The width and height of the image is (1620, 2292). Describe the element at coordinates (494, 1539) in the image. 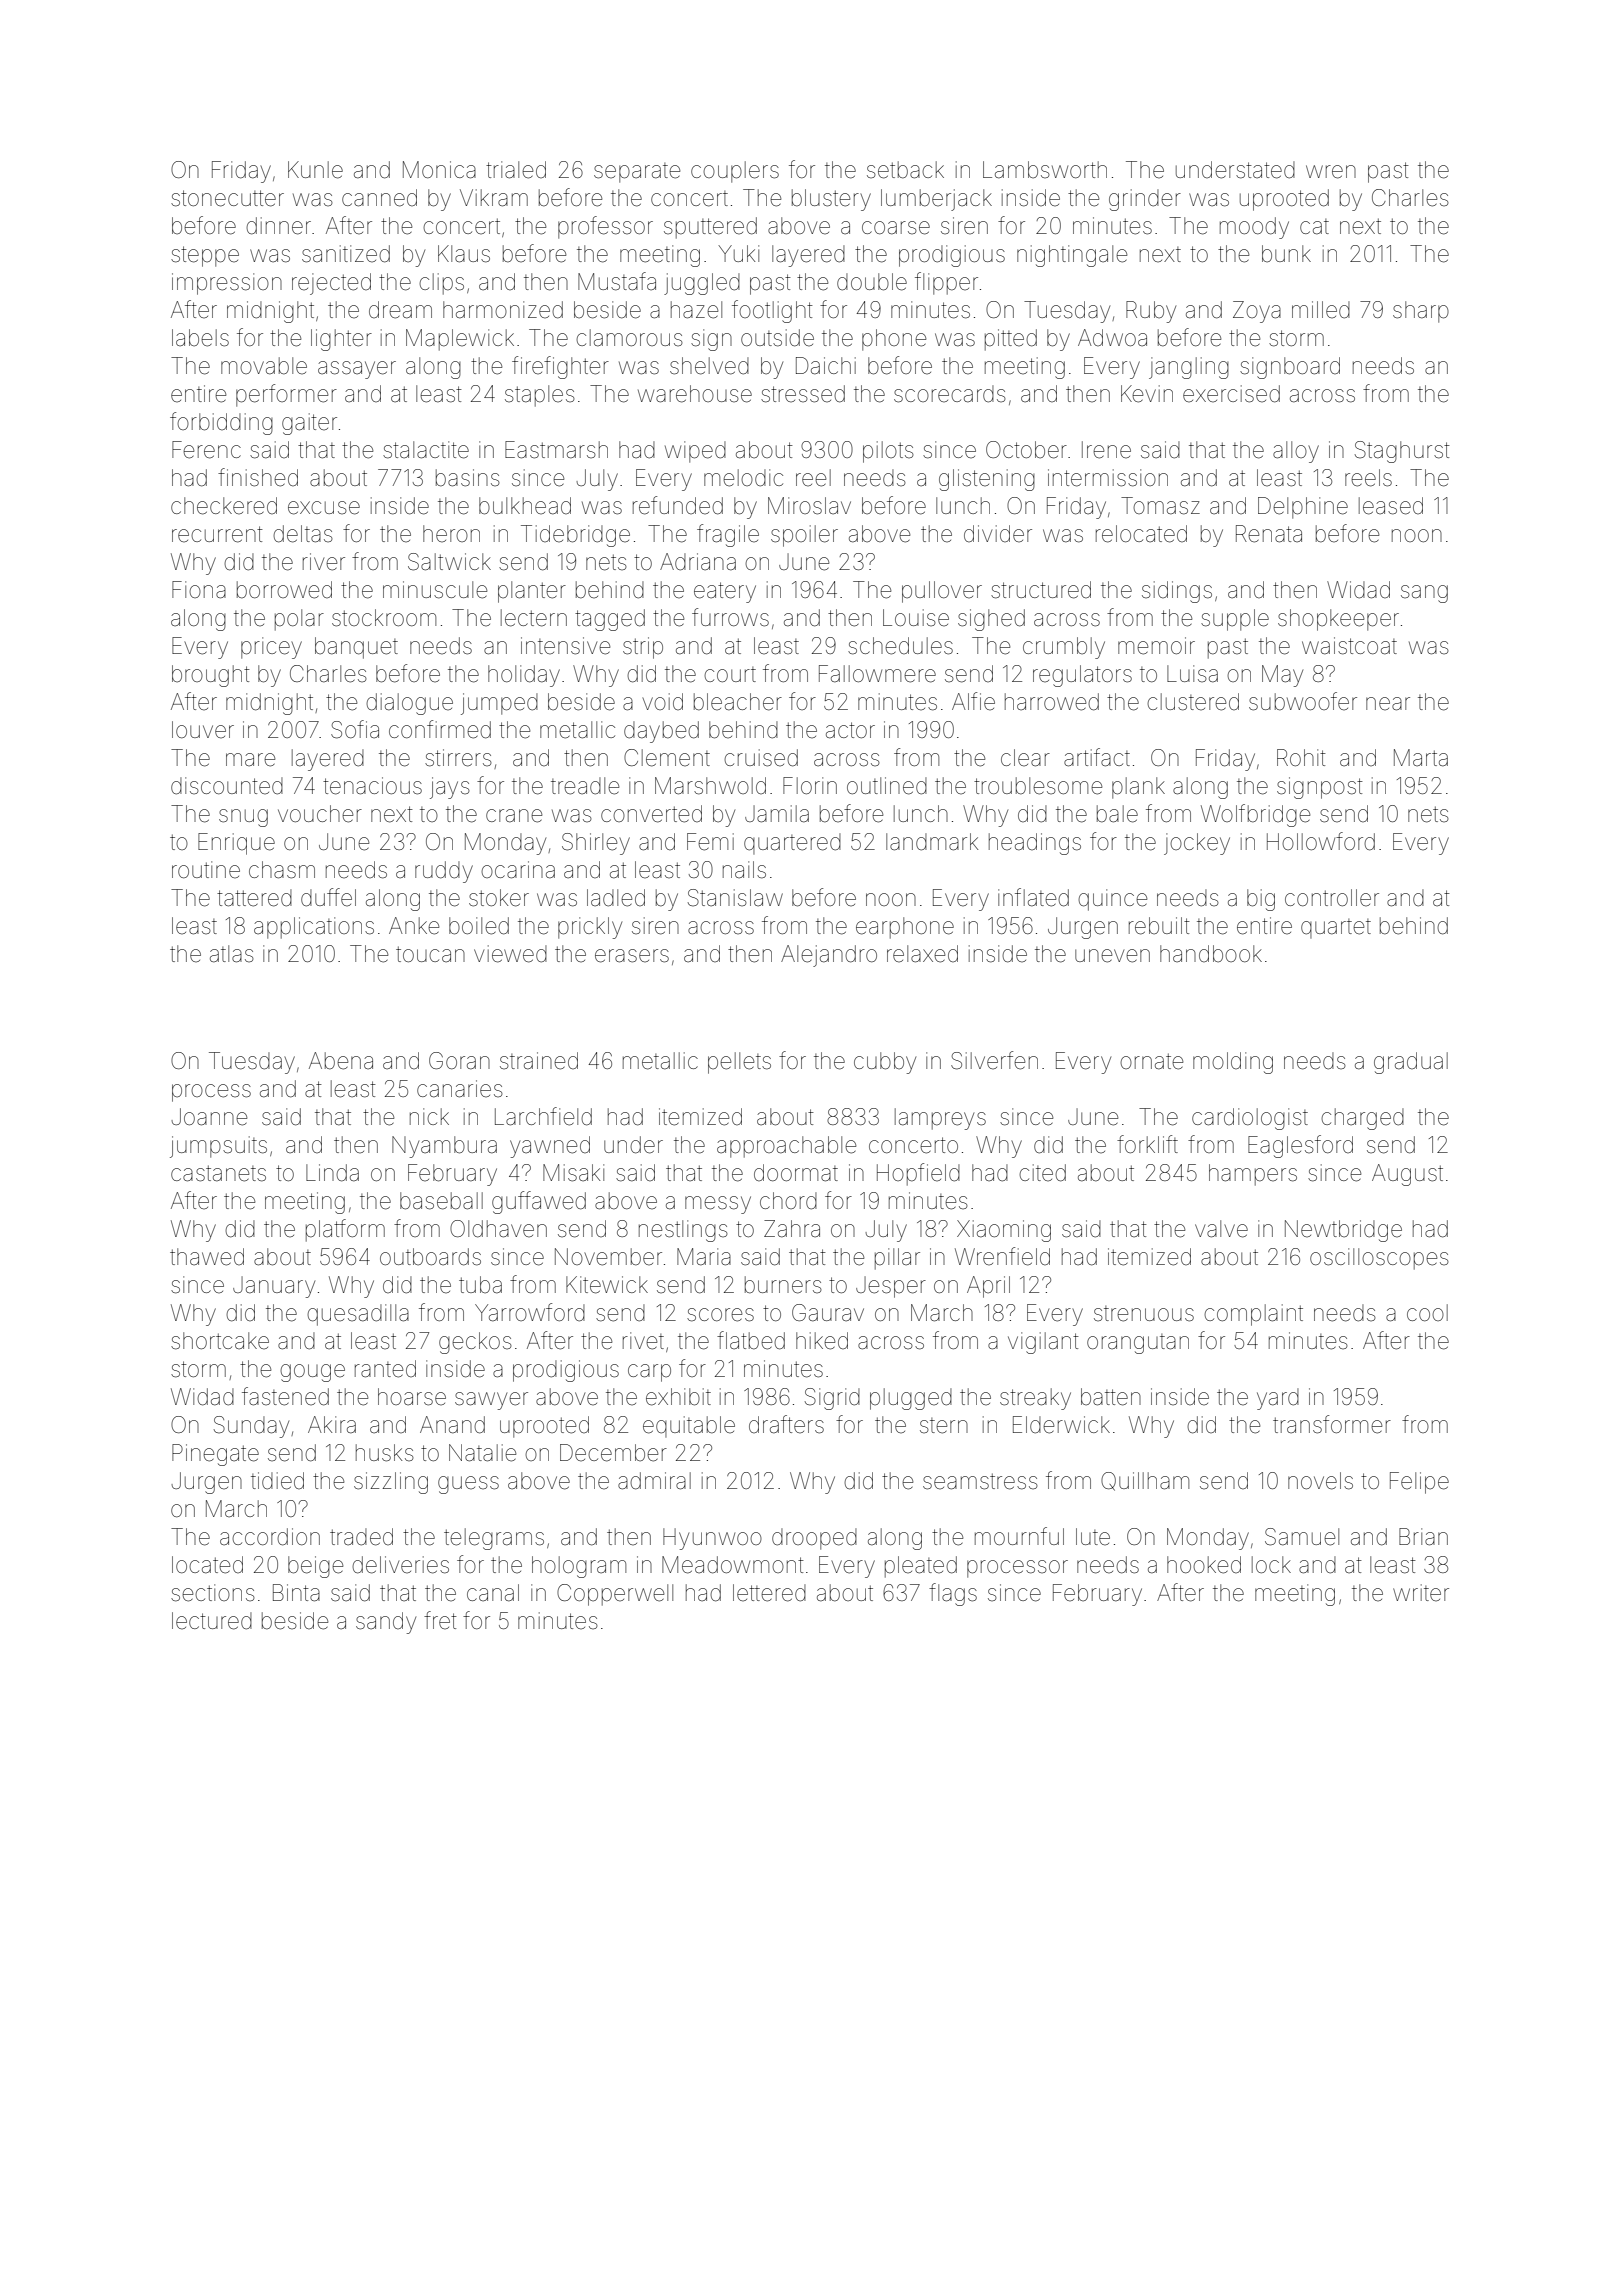

I see `telegrams` at that location.
